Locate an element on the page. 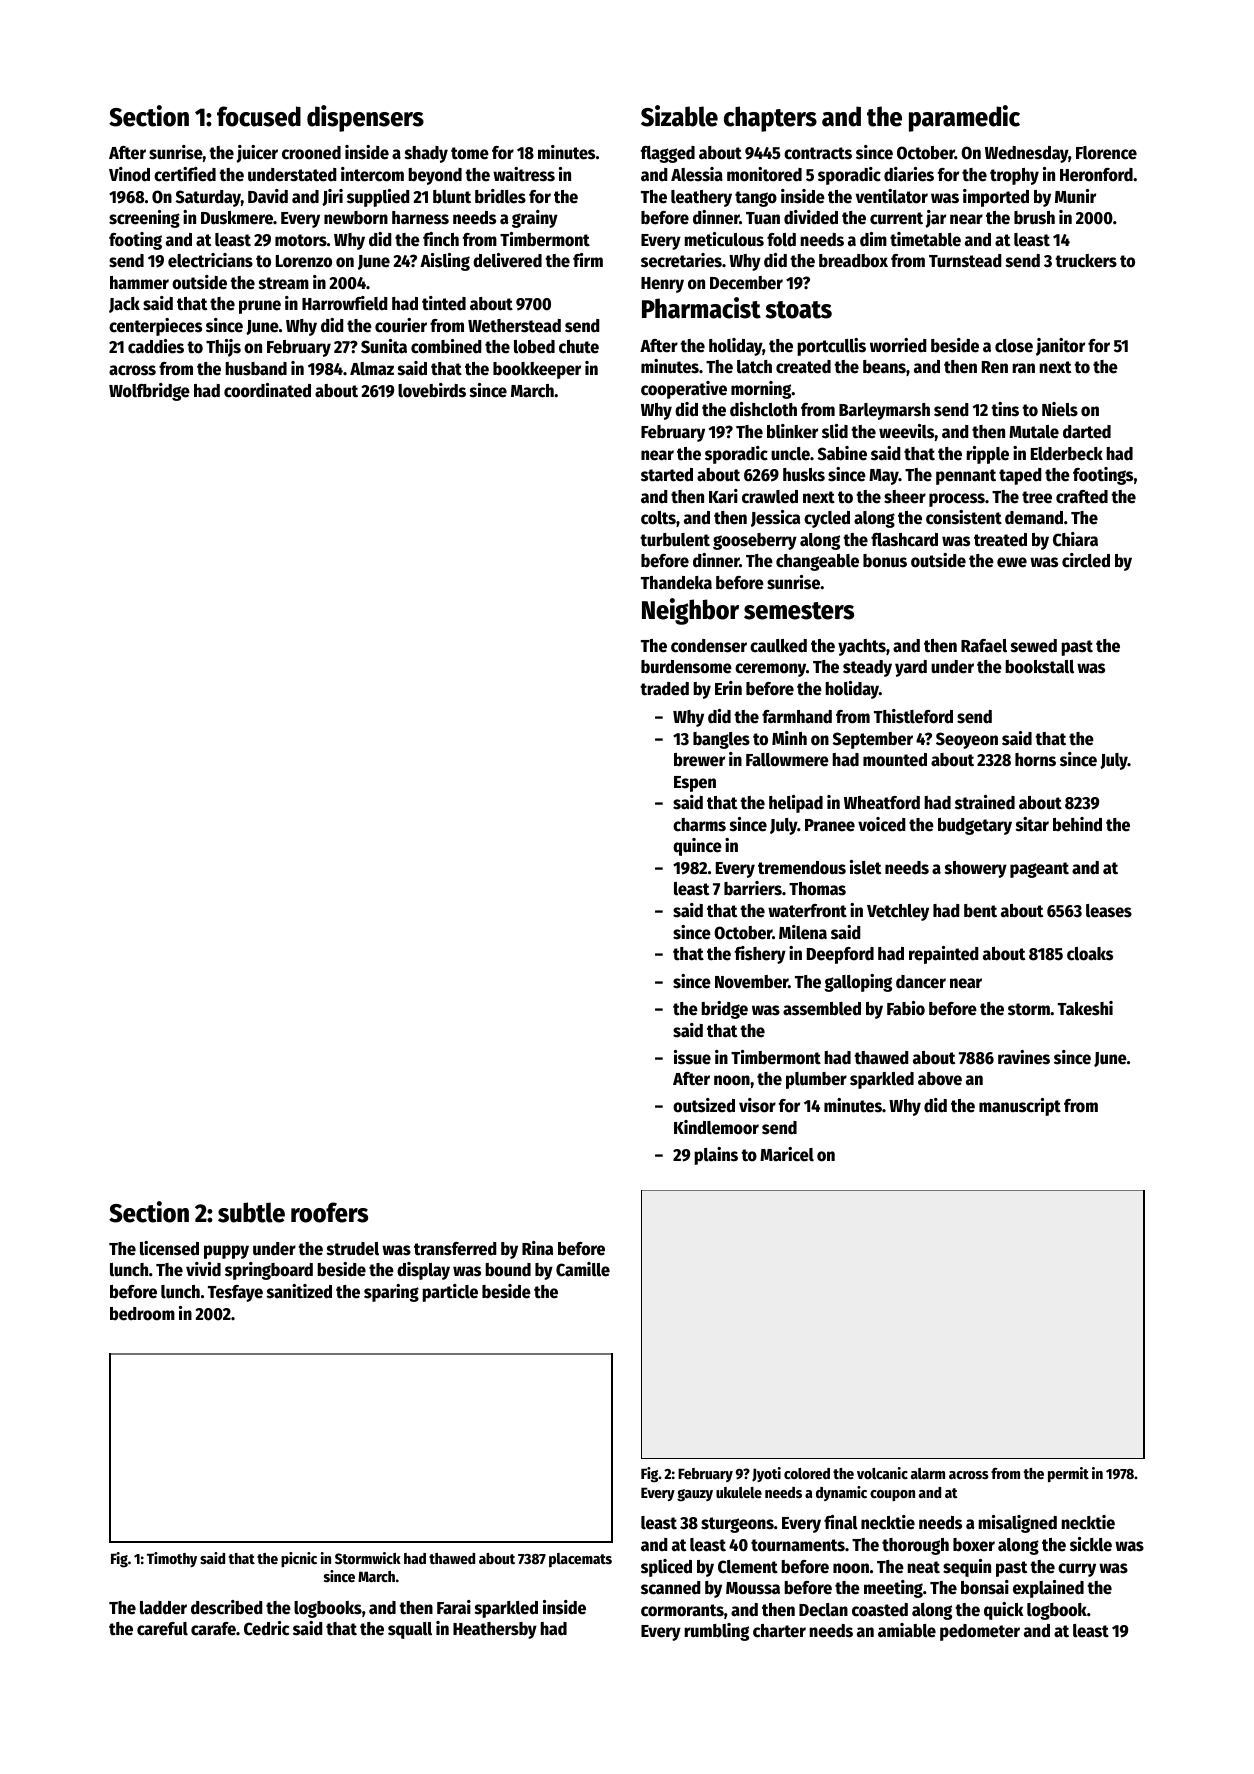 This page has width=1254, height=1774. rumbling is located at coordinates (716, 1632).
